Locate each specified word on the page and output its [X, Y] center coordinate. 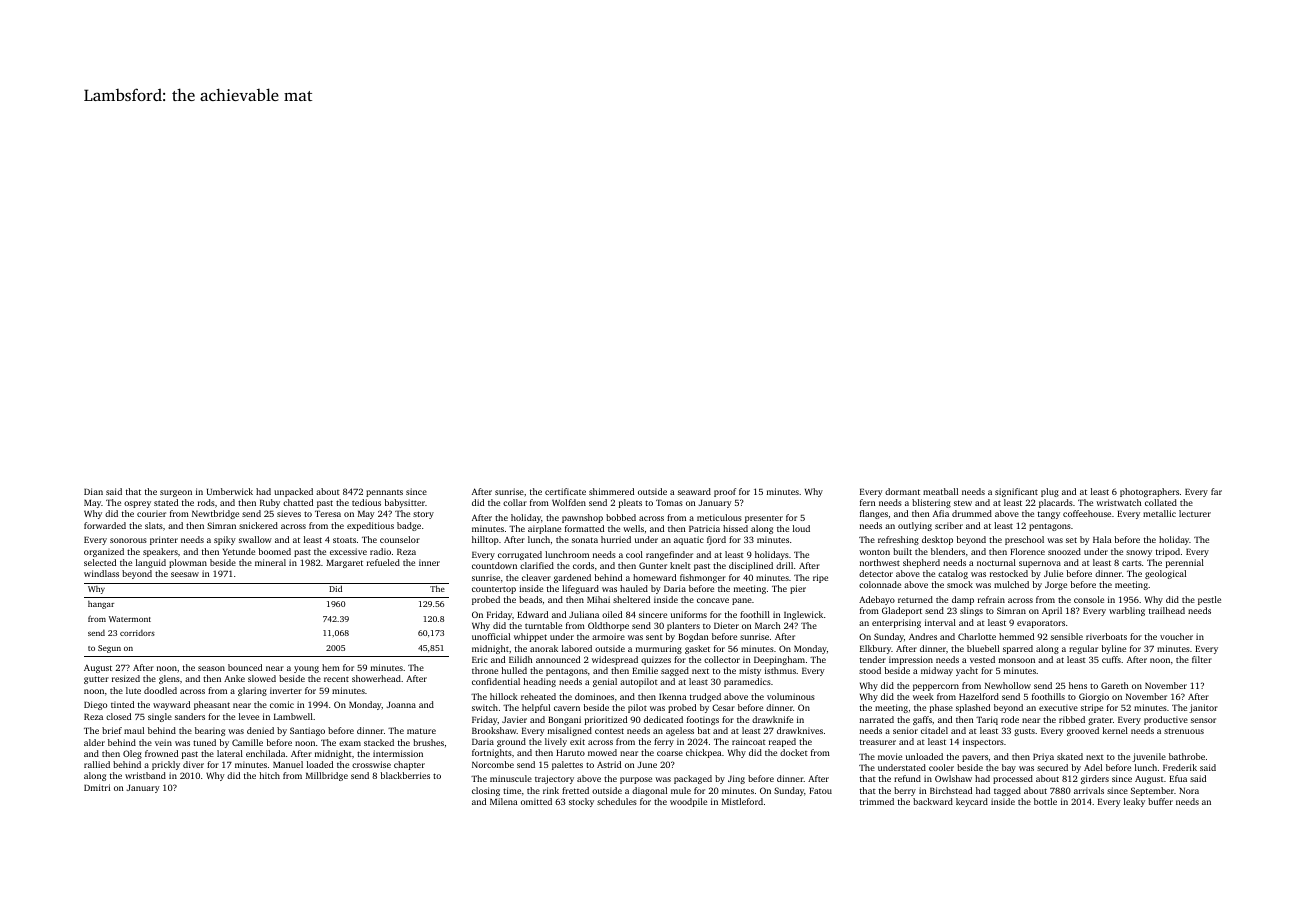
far [1216, 491]
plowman [188, 563]
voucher [1176, 636]
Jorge [1056, 586]
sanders [190, 716]
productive [1166, 720]
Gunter [653, 565]
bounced [245, 667]
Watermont [130, 619]
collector [722, 659]
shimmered [611, 491]
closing [486, 791]
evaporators [1041, 624]
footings [703, 720]
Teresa [328, 514]
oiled [612, 614]
